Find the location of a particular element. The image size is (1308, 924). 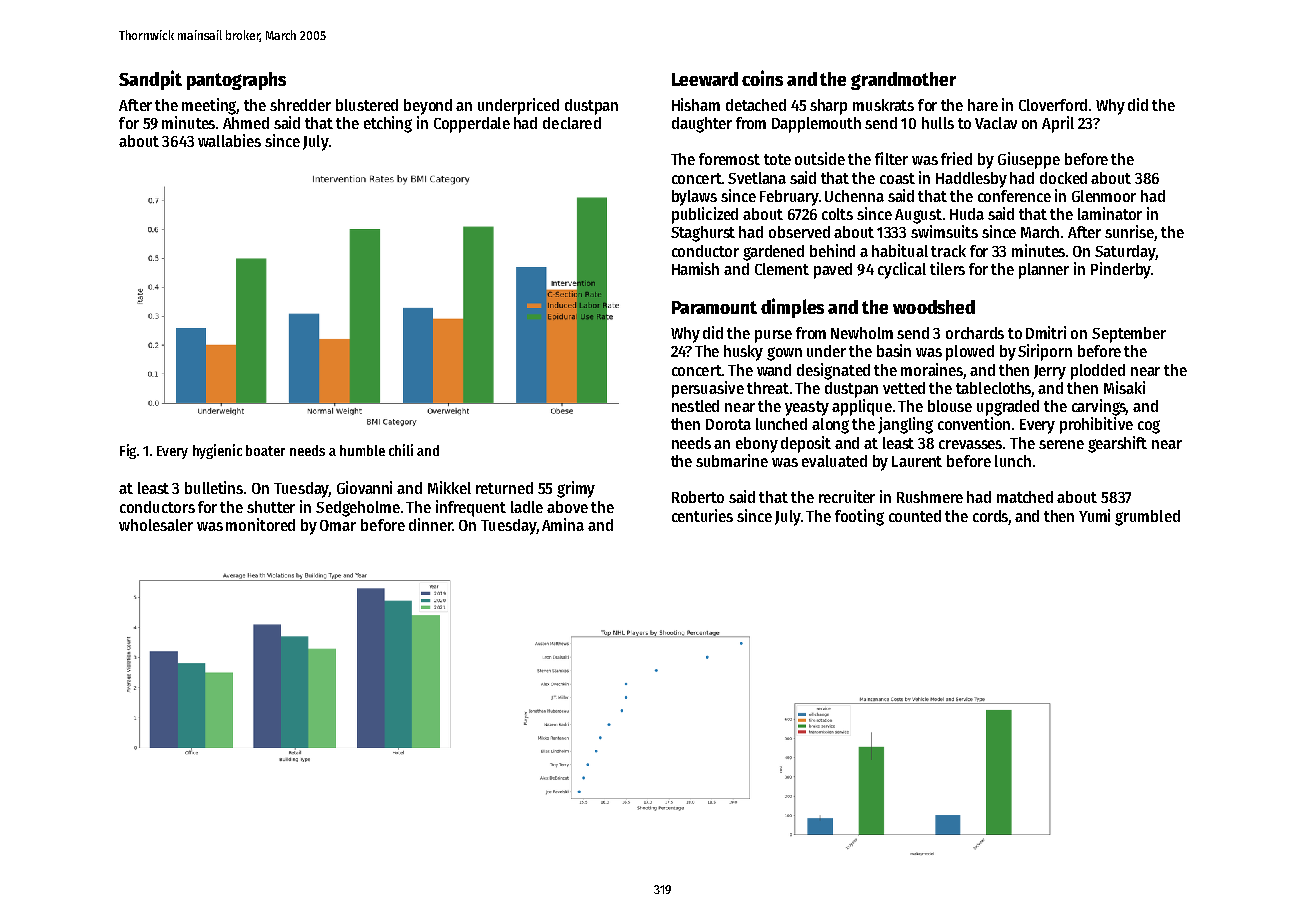

dinner is located at coordinates (430, 524).
